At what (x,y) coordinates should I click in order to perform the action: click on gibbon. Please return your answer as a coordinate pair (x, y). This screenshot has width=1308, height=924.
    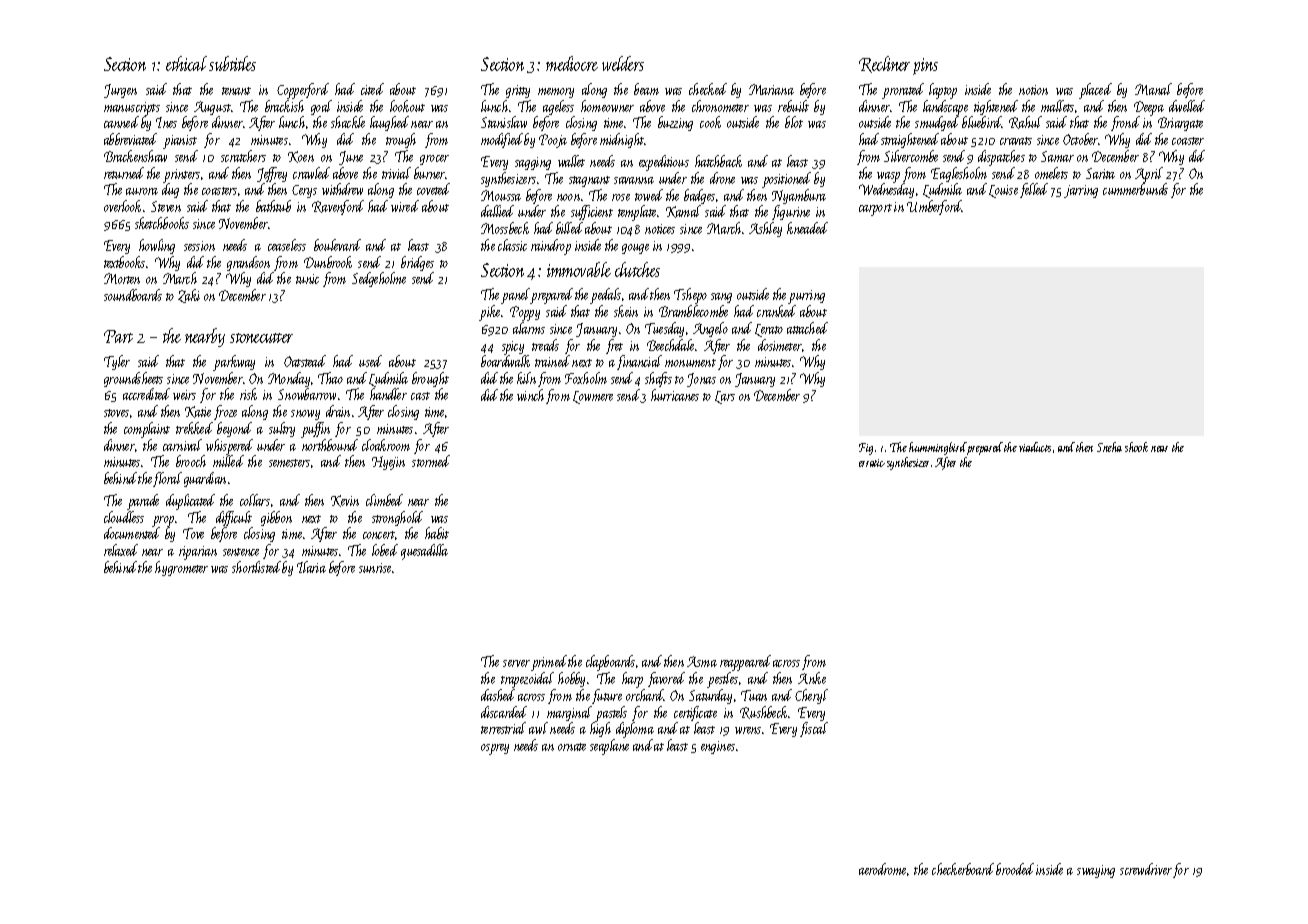
    Looking at the image, I should click on (276, 518).
